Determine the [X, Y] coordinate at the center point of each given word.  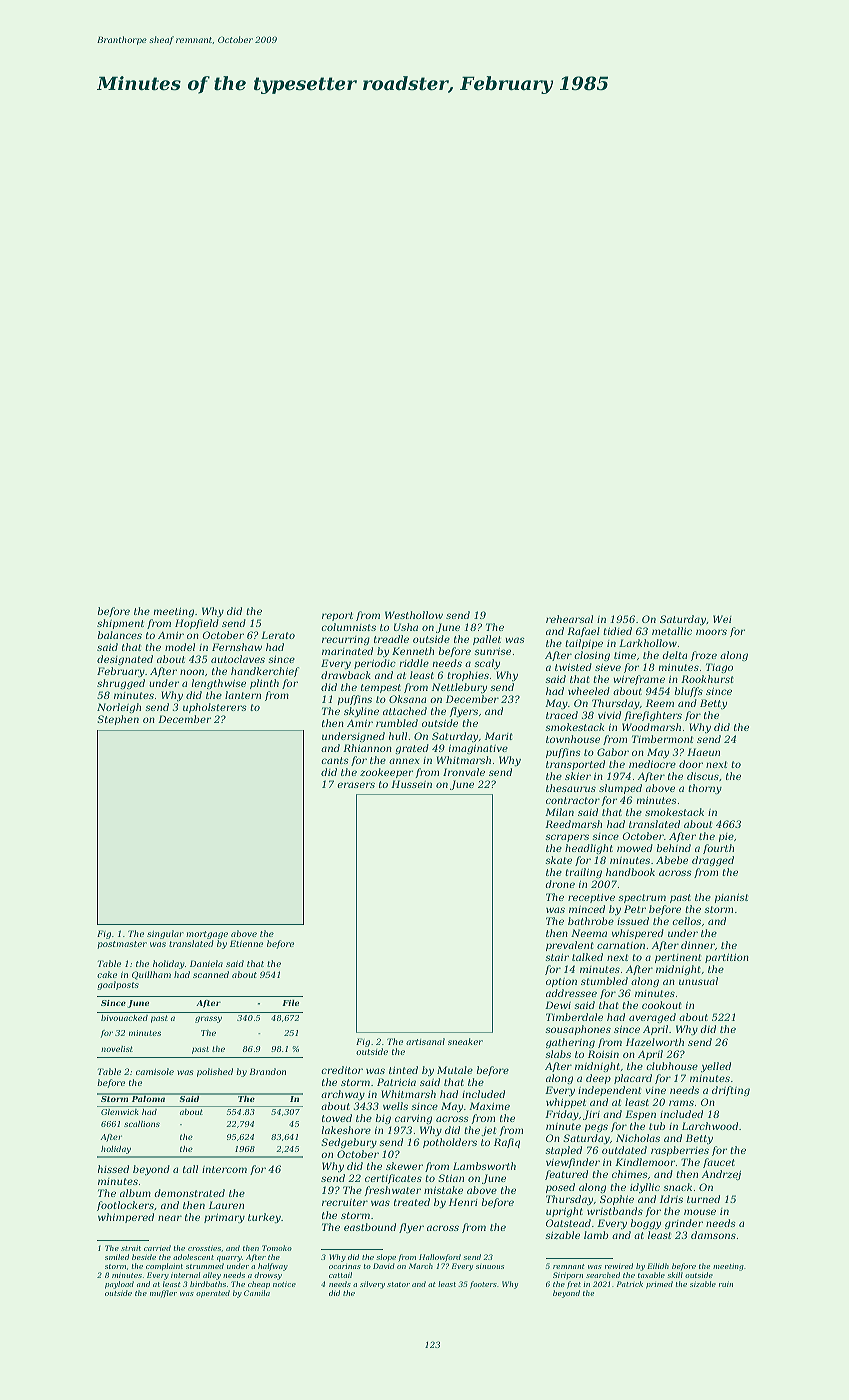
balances [120, 635]
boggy [646, 1224]
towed [337, 1118]
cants [334, 760]
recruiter [345, 1202]
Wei [722, 619]
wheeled [589, 691]
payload [119, 1285]
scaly [487, 664]
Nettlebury [459, 688]
